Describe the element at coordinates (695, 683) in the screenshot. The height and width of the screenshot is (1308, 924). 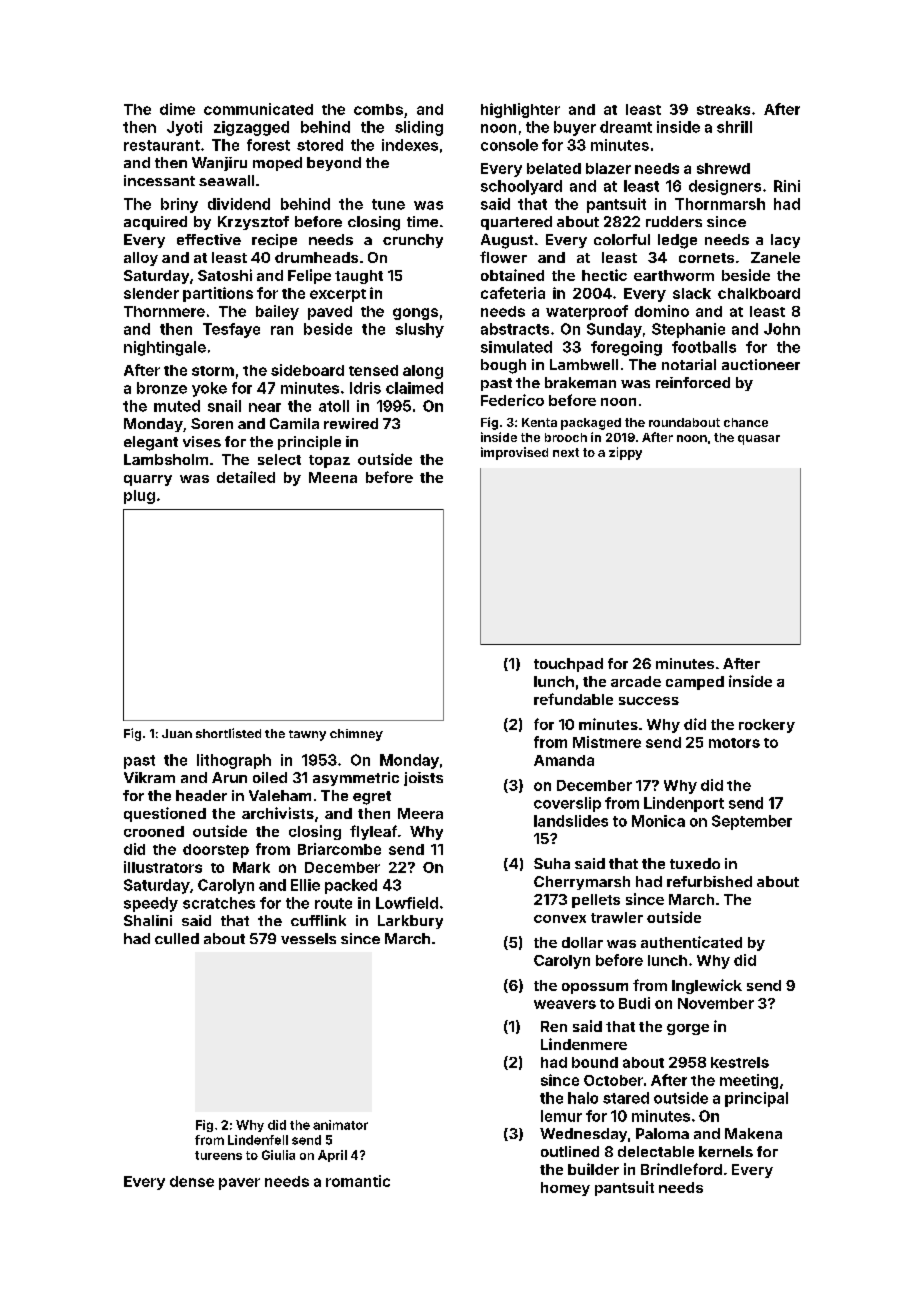
I see `camped` at that location.
